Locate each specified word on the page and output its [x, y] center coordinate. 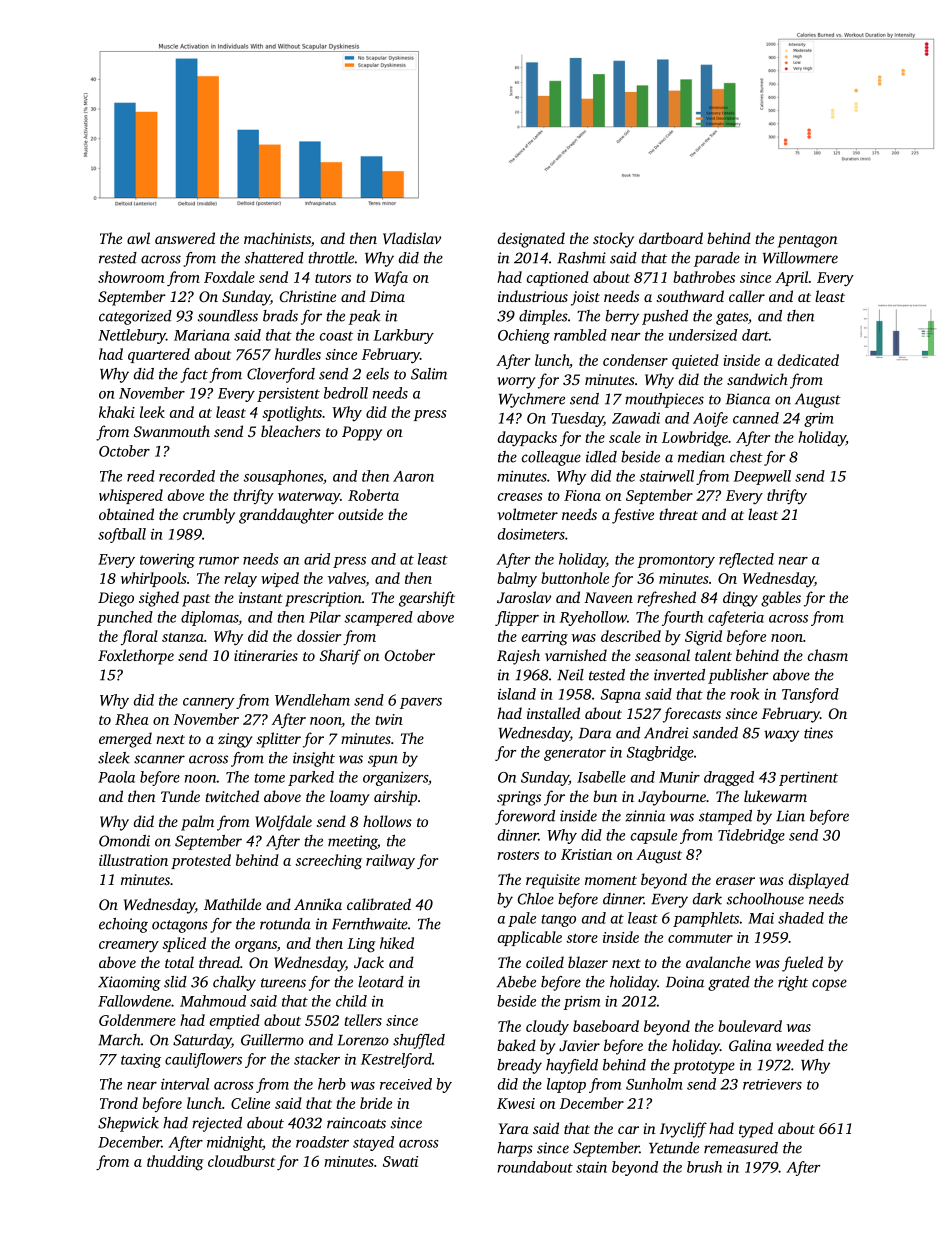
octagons [180, 926]
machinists [277, 238]
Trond [119, 1103]
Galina [750, 1045]
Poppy [362, 433]
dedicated [808, 360]
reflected [746, 560]
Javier [579, 1045]
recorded [187, 476]
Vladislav [412, 238]
